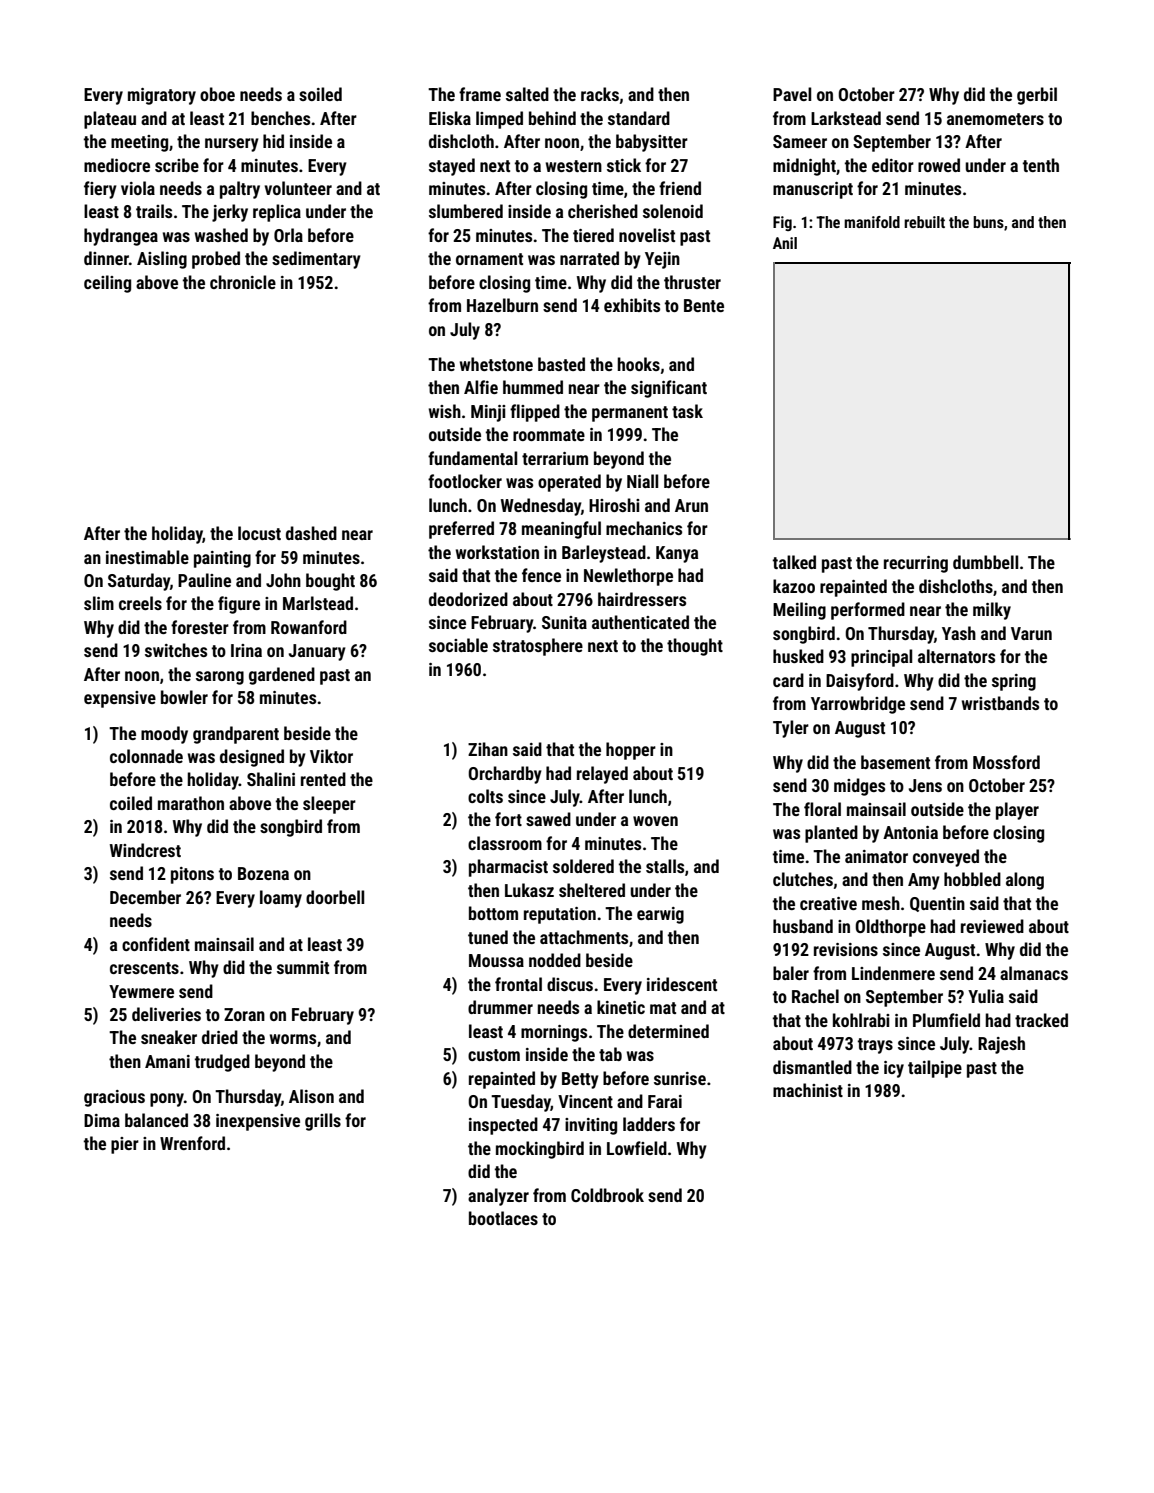 The width and height of the image is (1154, 1493). I want to click on gerbil, so click(1037, 96).
